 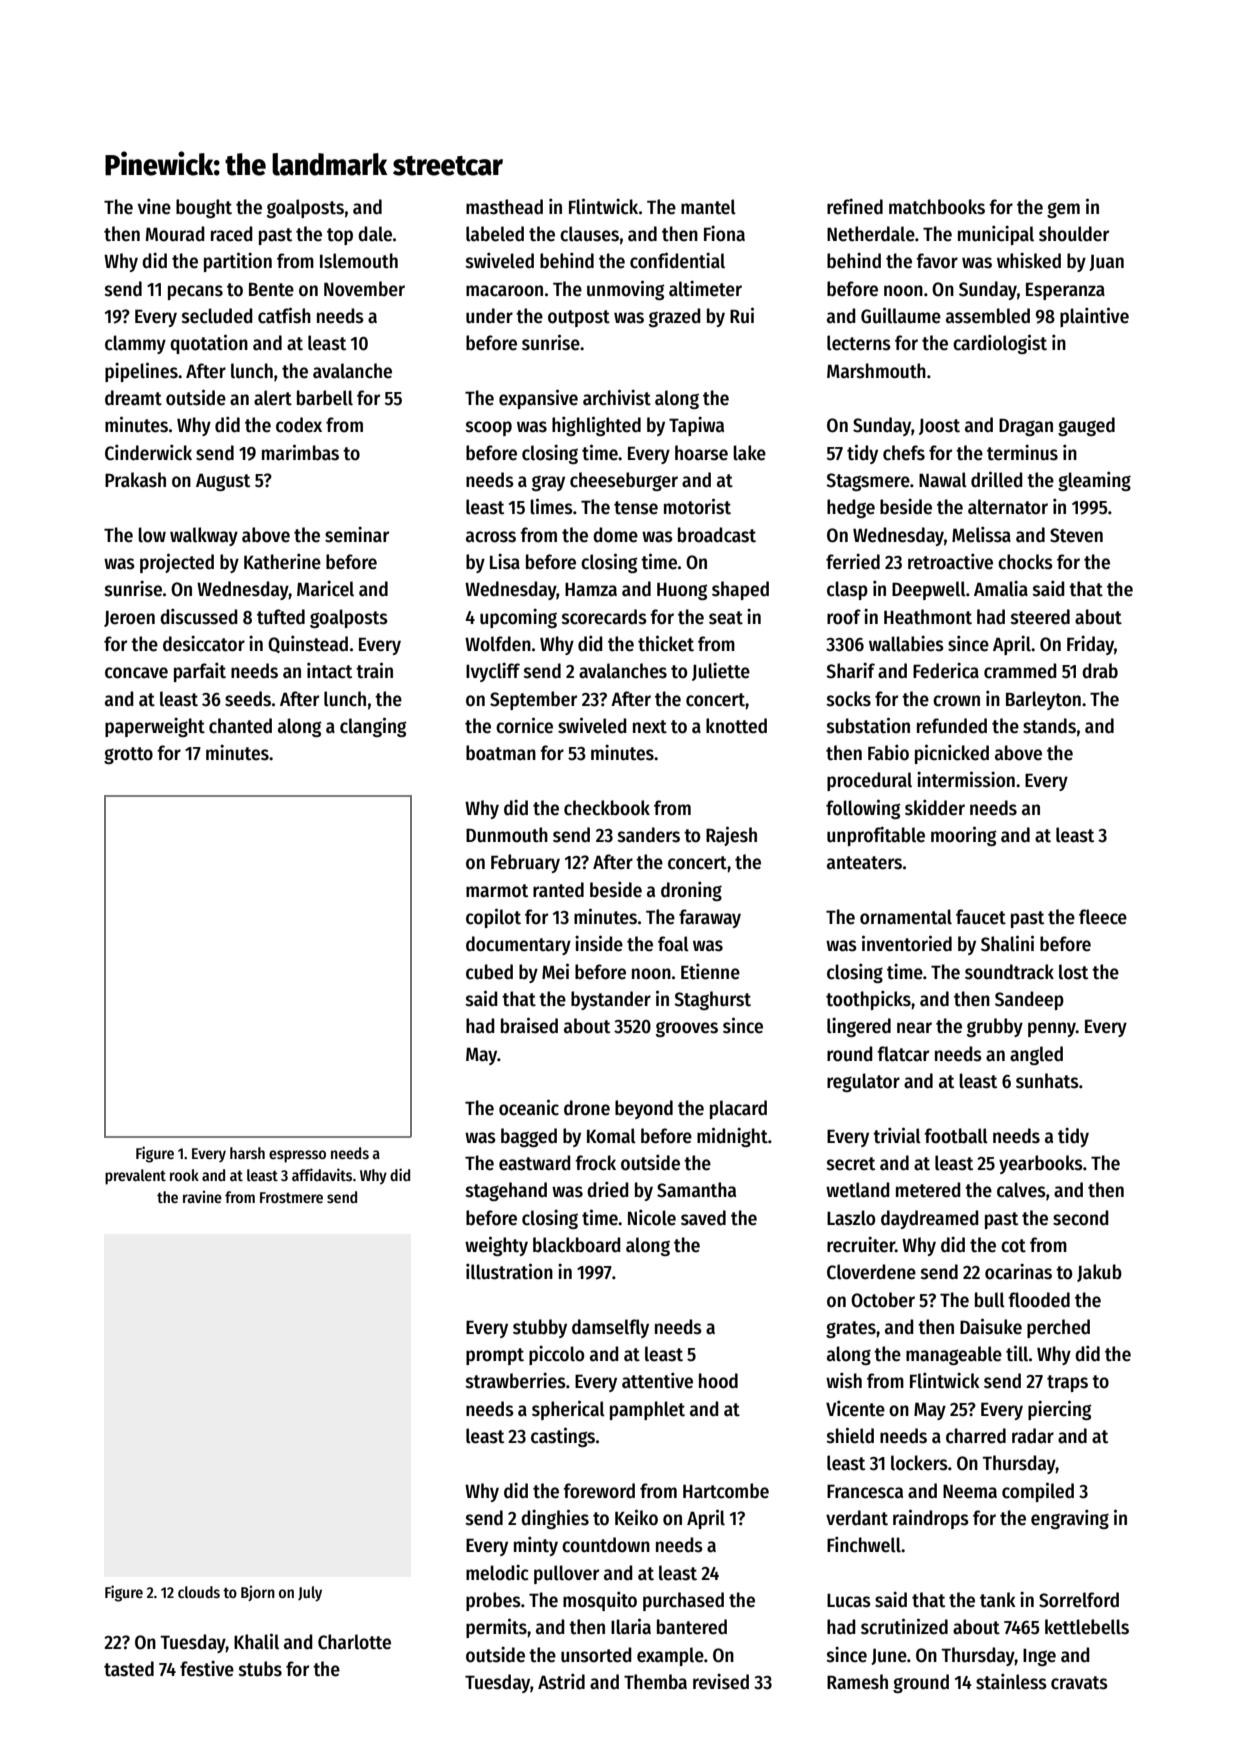 I want to click on saved, so click(x=703, y=1218).
